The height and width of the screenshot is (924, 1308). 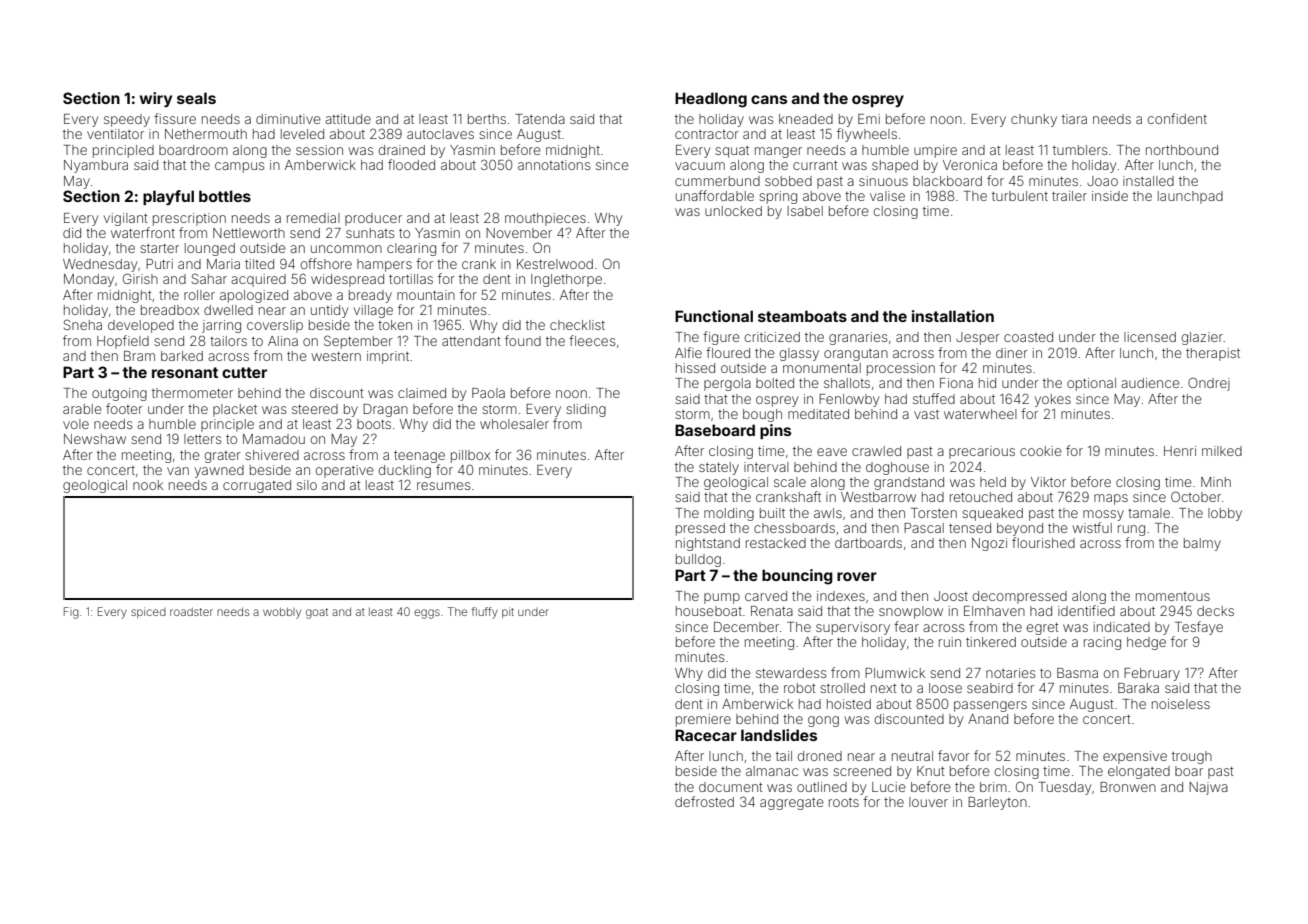 What do you see at coordinates (1190, 197) in the screenshot?
I see `launchpad` at bounding box center [1190, 197].
